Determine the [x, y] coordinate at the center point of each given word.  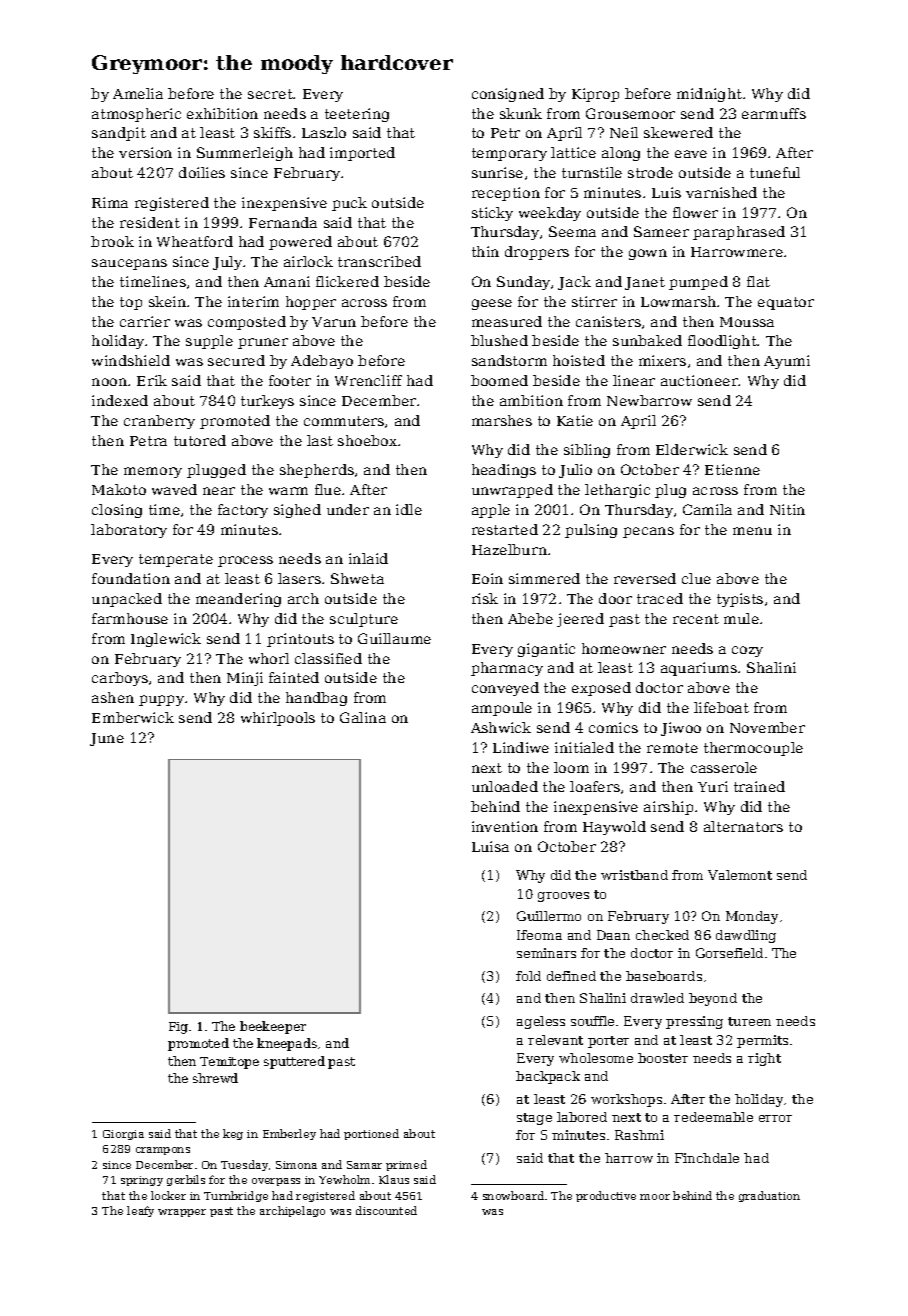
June [107, 739]
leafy [140, 1211]
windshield [131, 360]
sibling [587, 451]
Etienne [732, 469]
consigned [508, 95]
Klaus [394, 1179]
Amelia [138, 93]
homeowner [624, 648]
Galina [363, 717]
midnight [709, 95]
